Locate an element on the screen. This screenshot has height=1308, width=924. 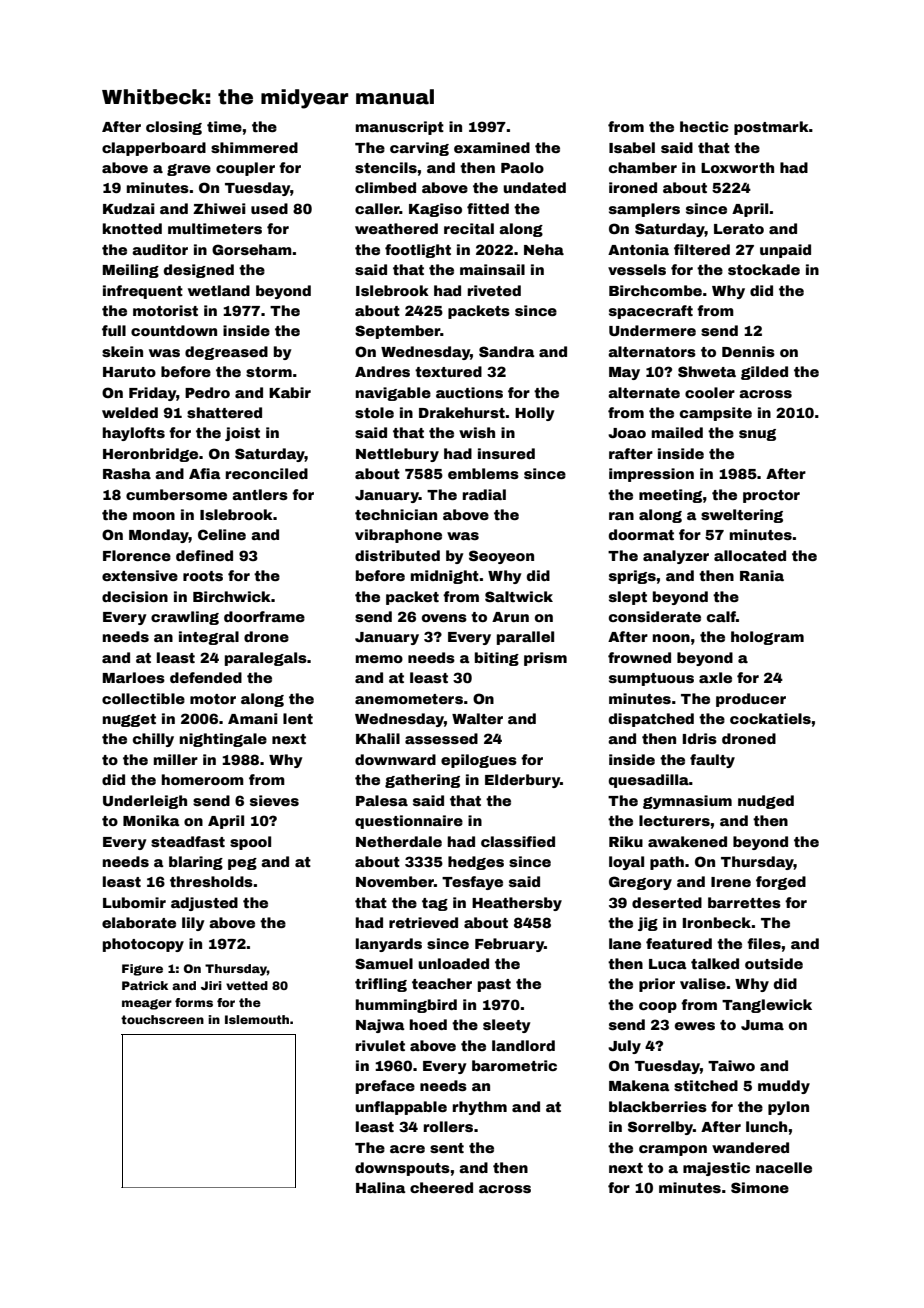
tag is located at coordinates (435, 904).
